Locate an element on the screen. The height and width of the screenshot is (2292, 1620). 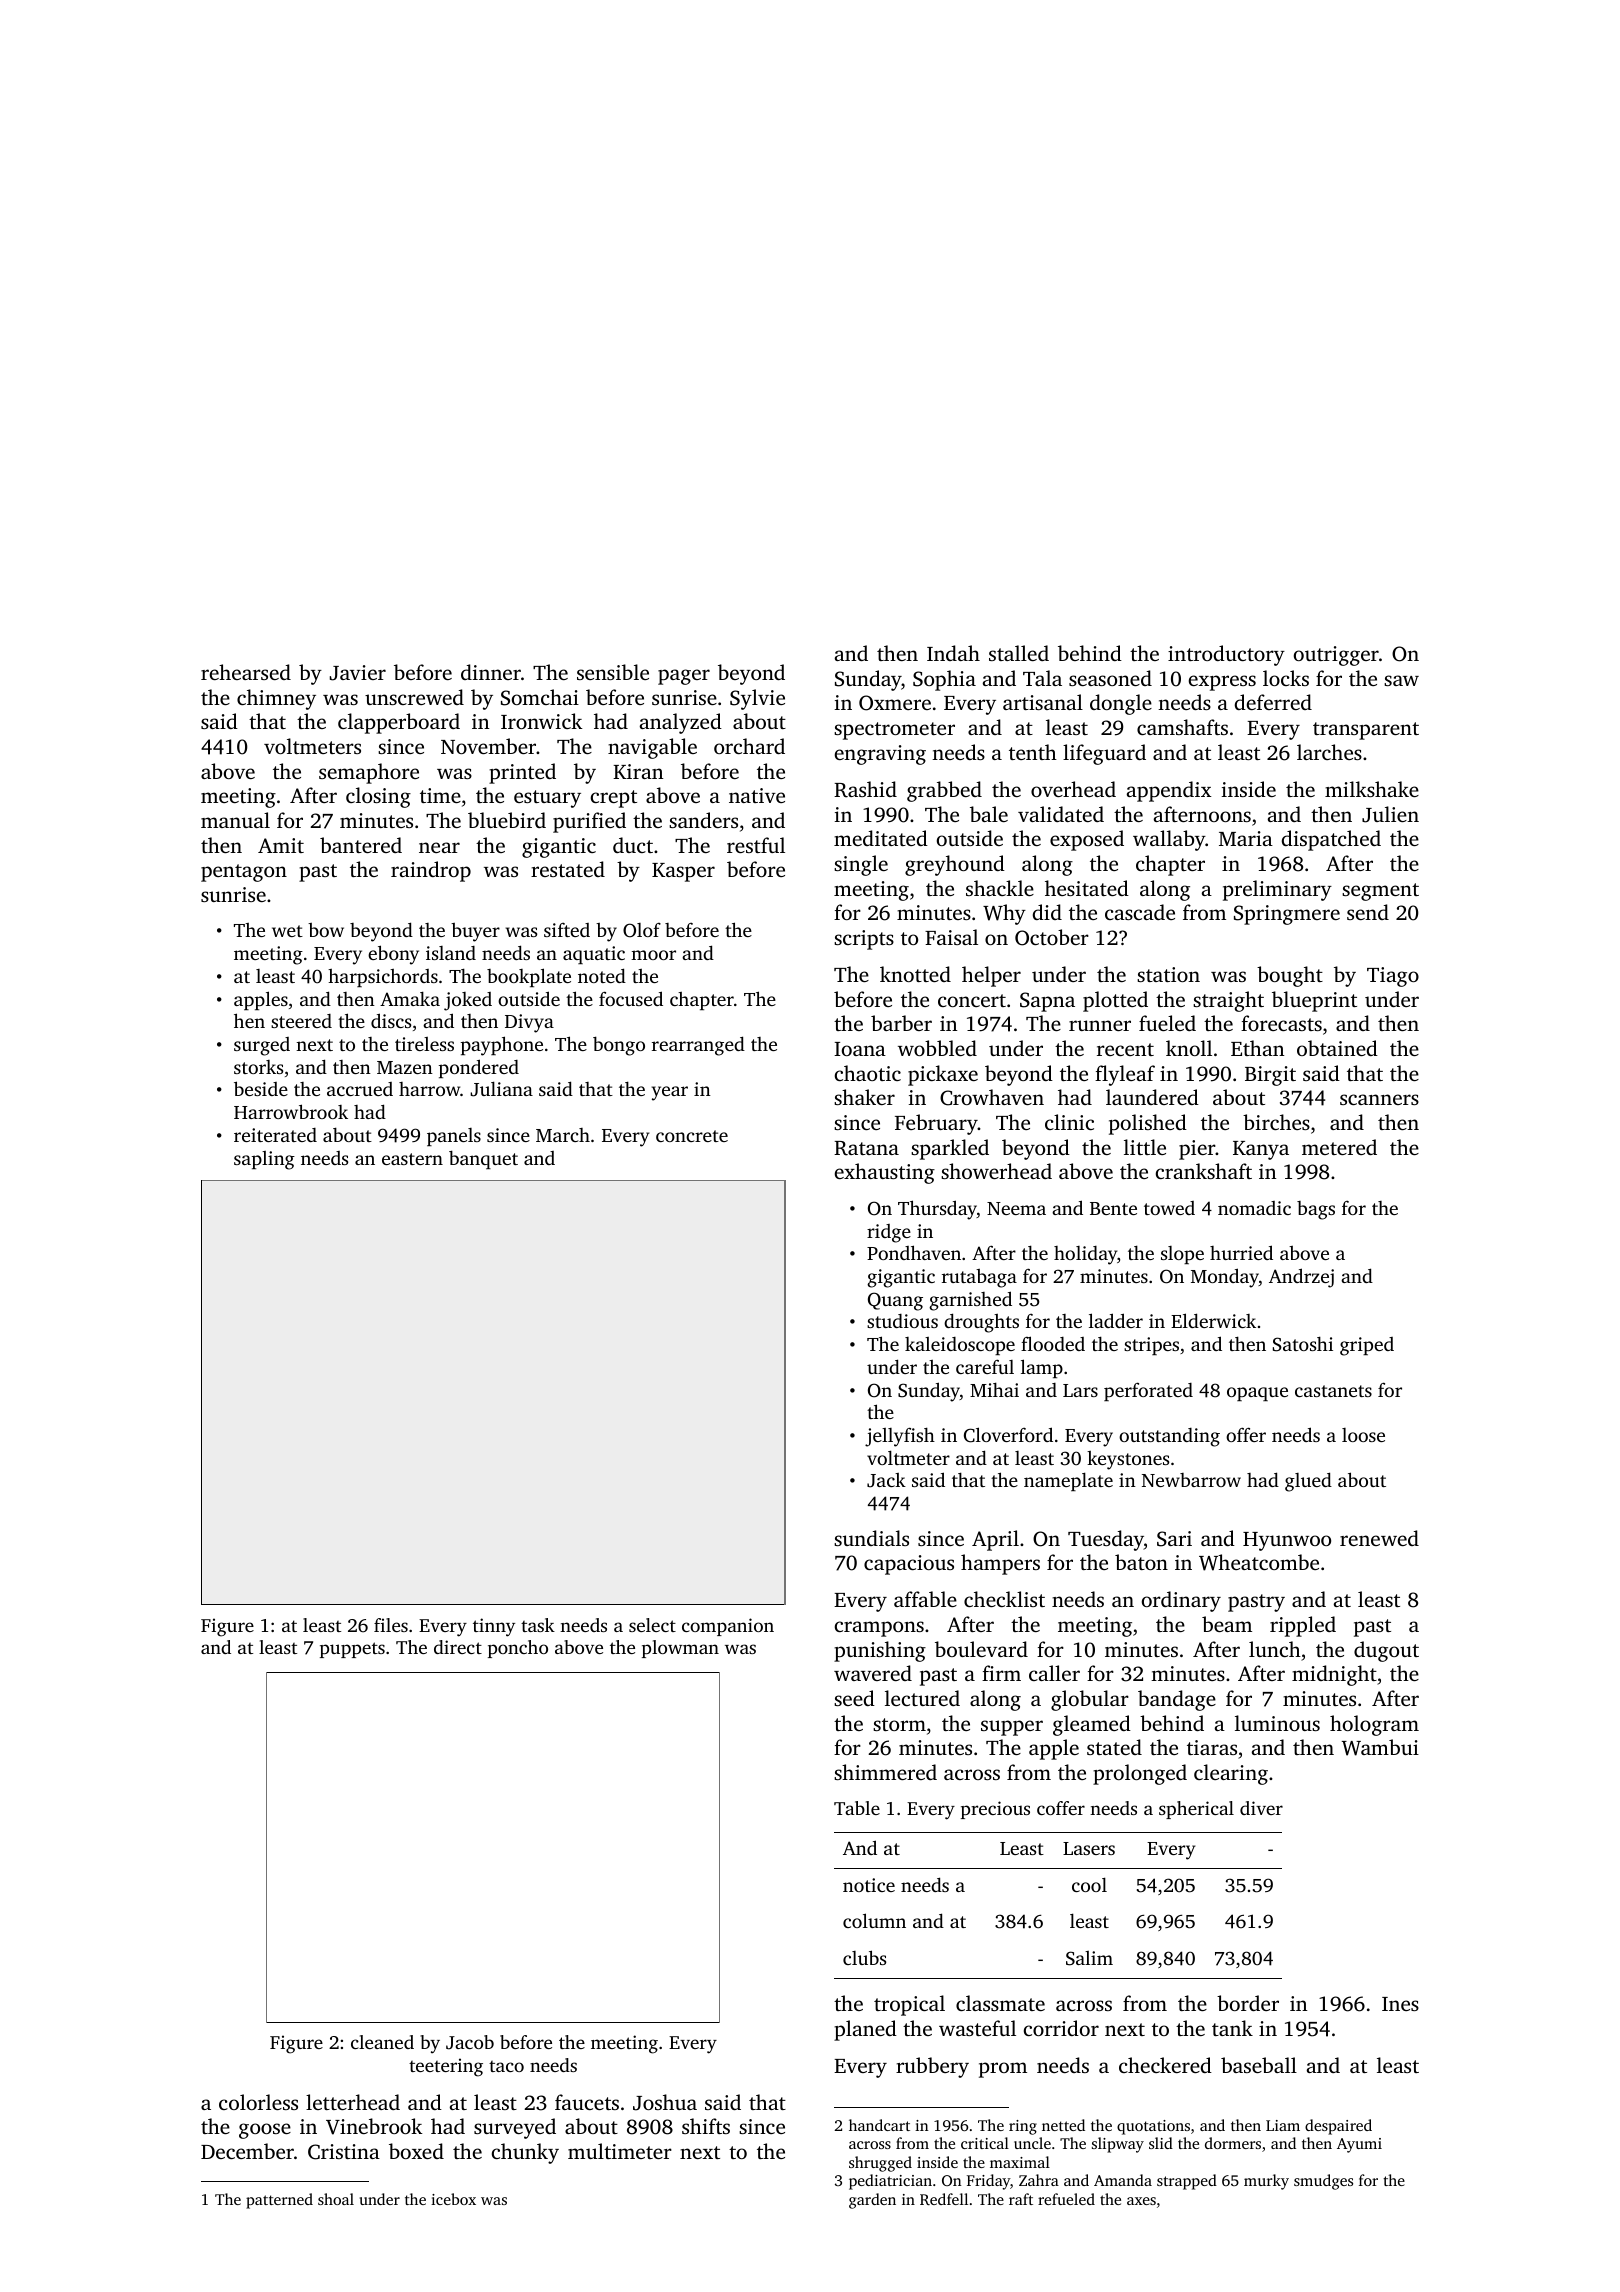
scripts is located at coordinates (864, 940).
